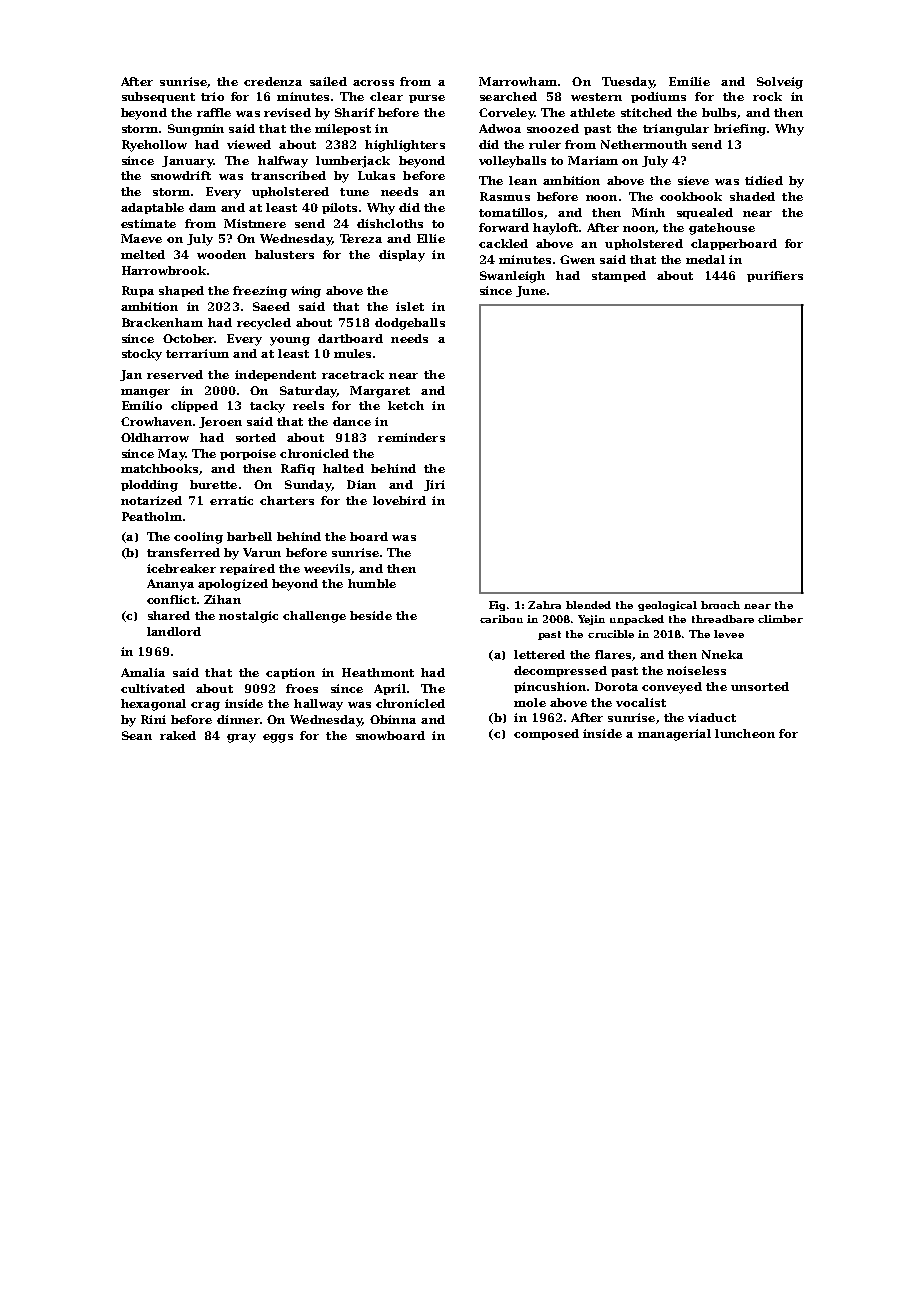  Describe the element at coordinates (775, 276) in the screenshot. I see `purifiers` at that location.
